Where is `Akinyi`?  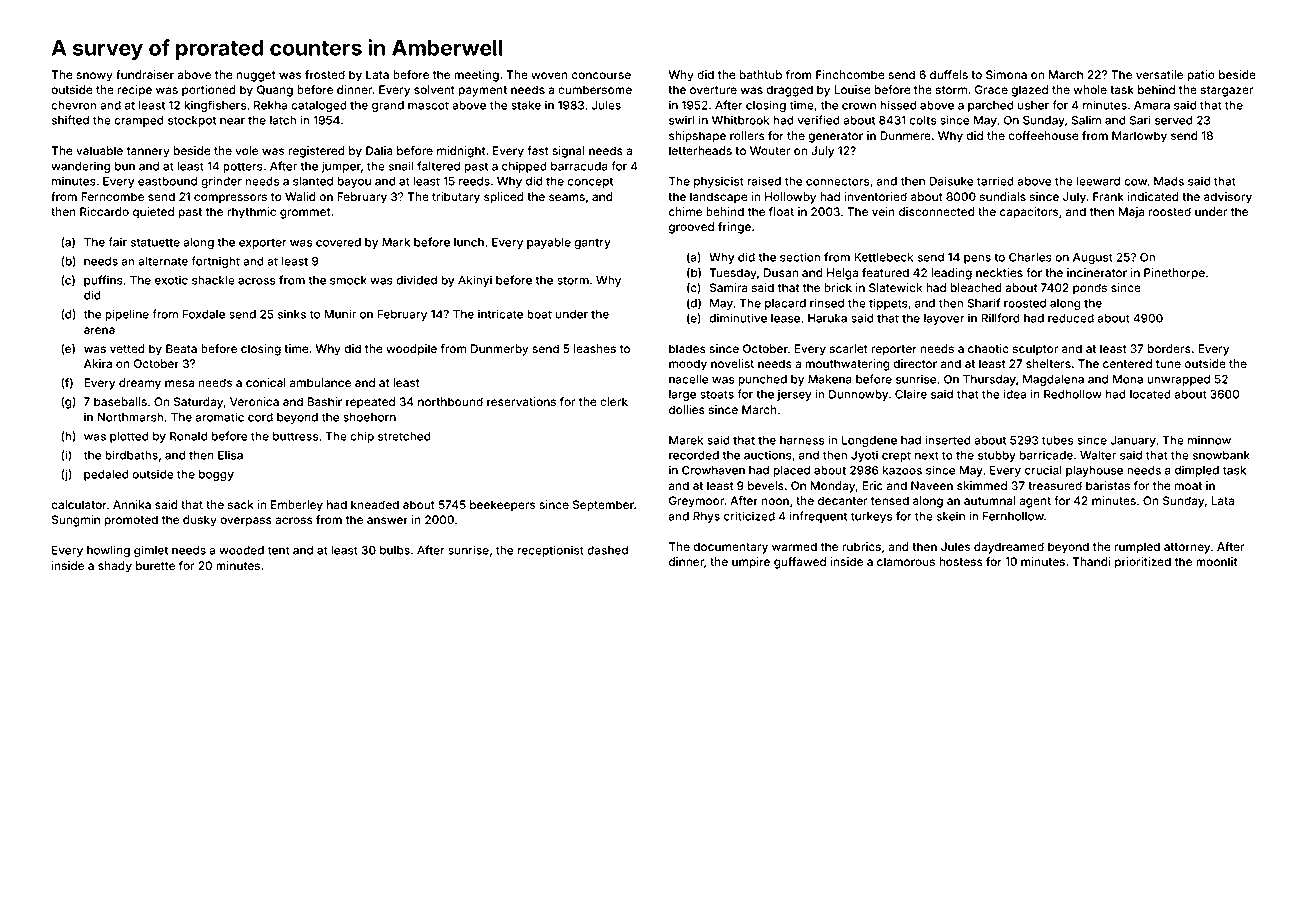 Akinyi is located at coordinates (475, 281).
